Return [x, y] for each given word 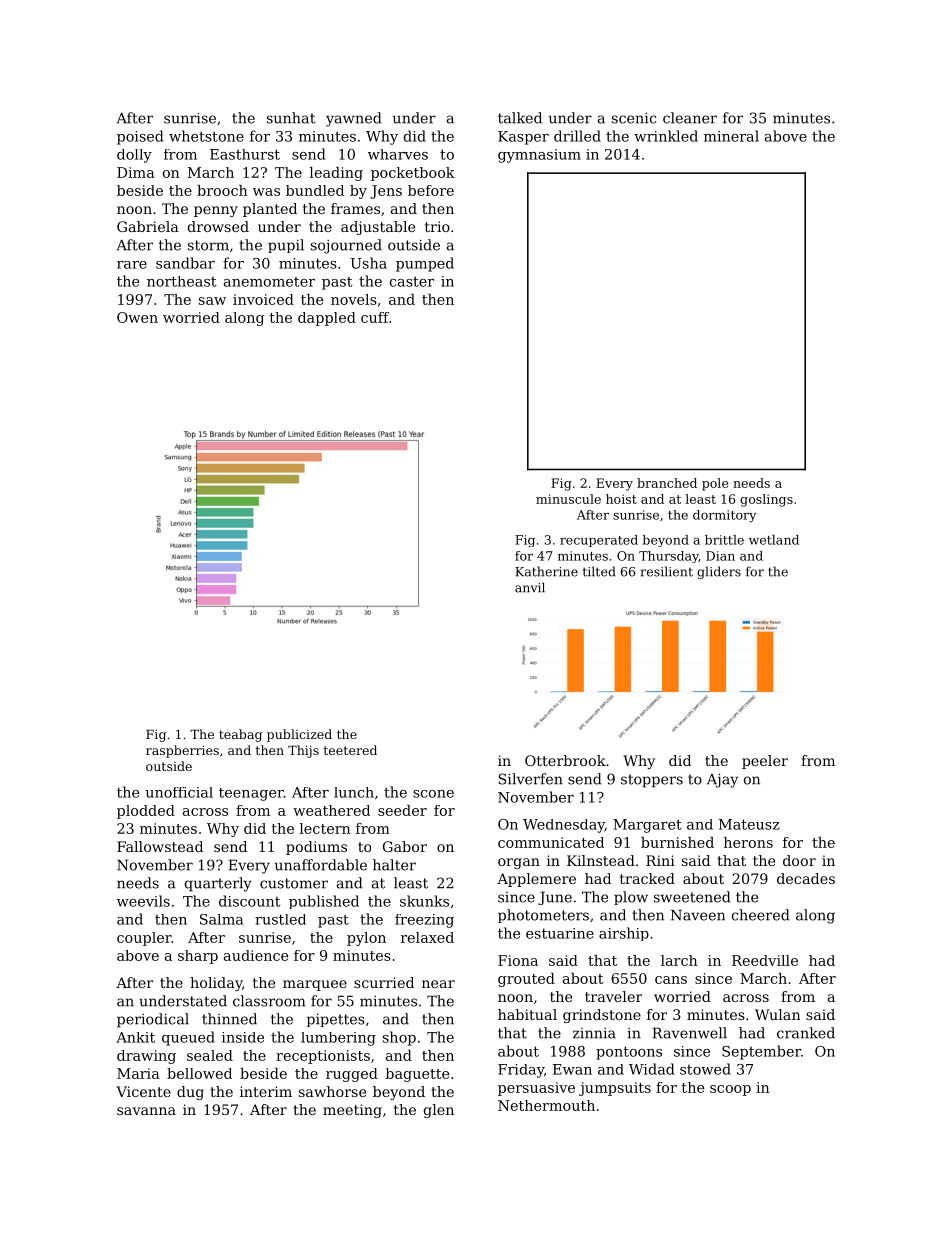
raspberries [182, 751]
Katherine [546, 571]
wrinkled [666, 136]
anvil [530, 587]
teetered [350, 750]
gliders [719, 572]
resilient [667, 571]
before [431, 190]
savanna [146, 1111]
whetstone [206, 136]
